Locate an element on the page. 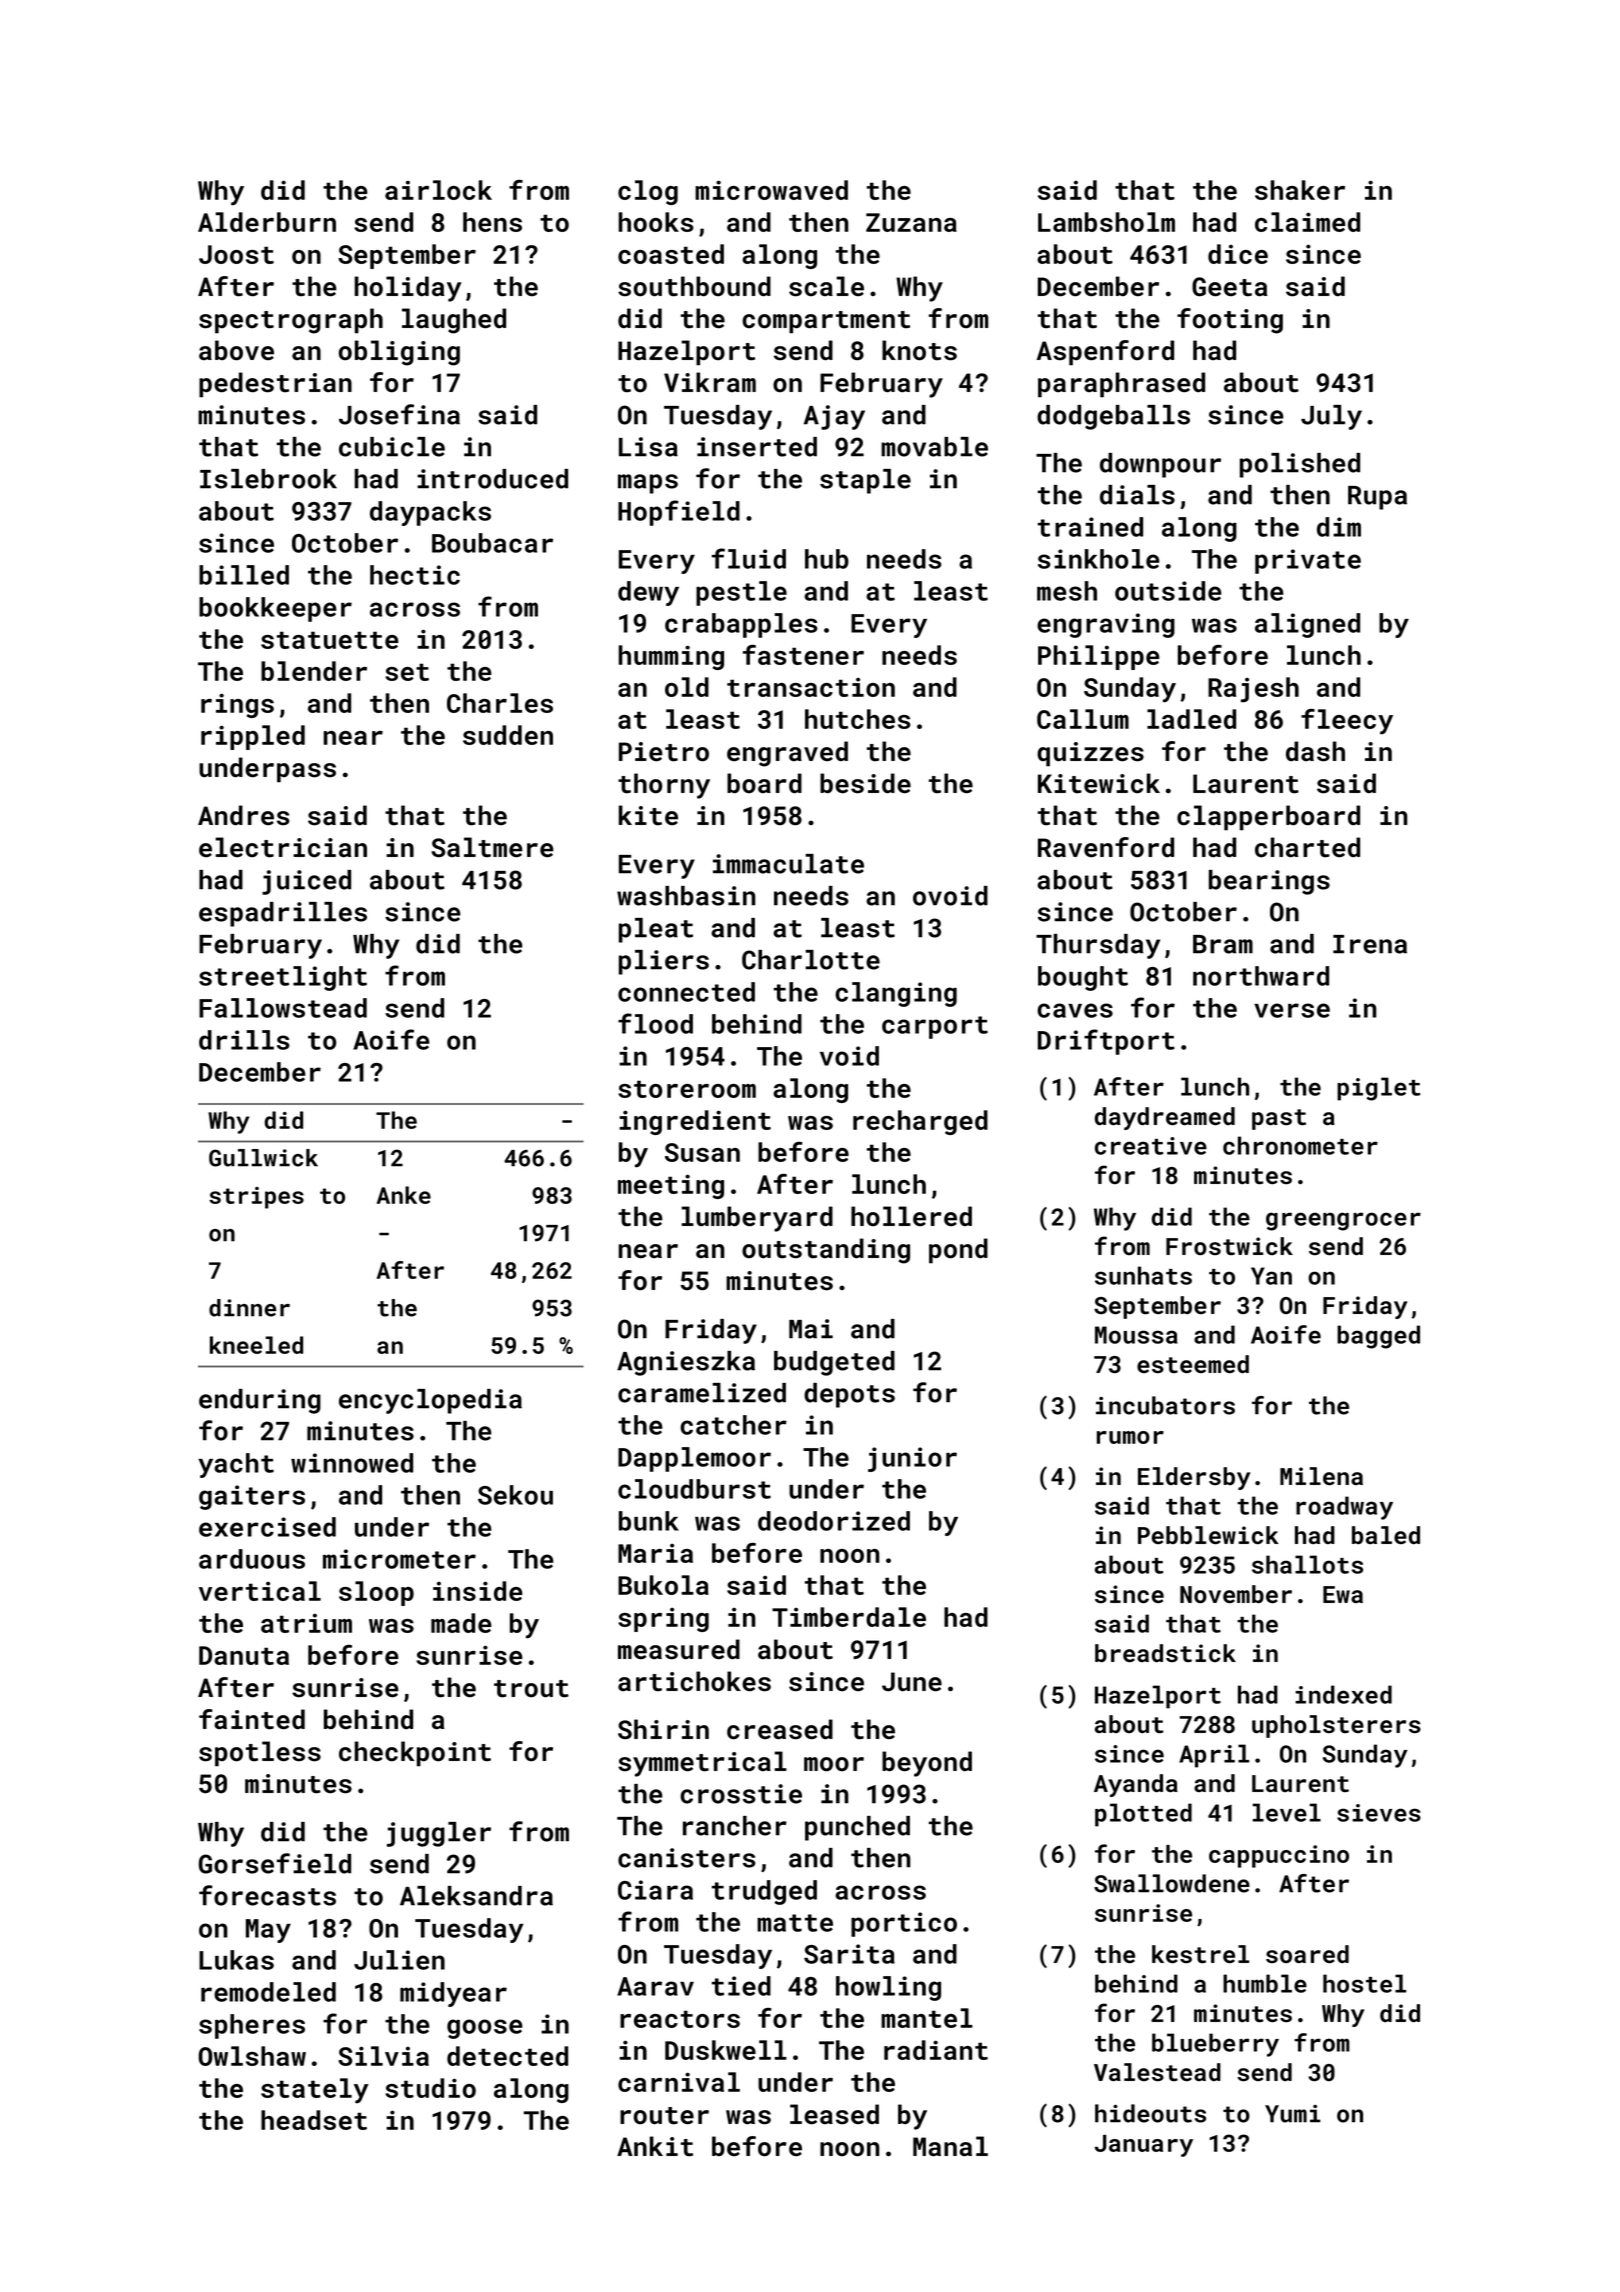 The height and width of the page is (2292, 1620). Alderburn is located at coordinates (267, 222).
